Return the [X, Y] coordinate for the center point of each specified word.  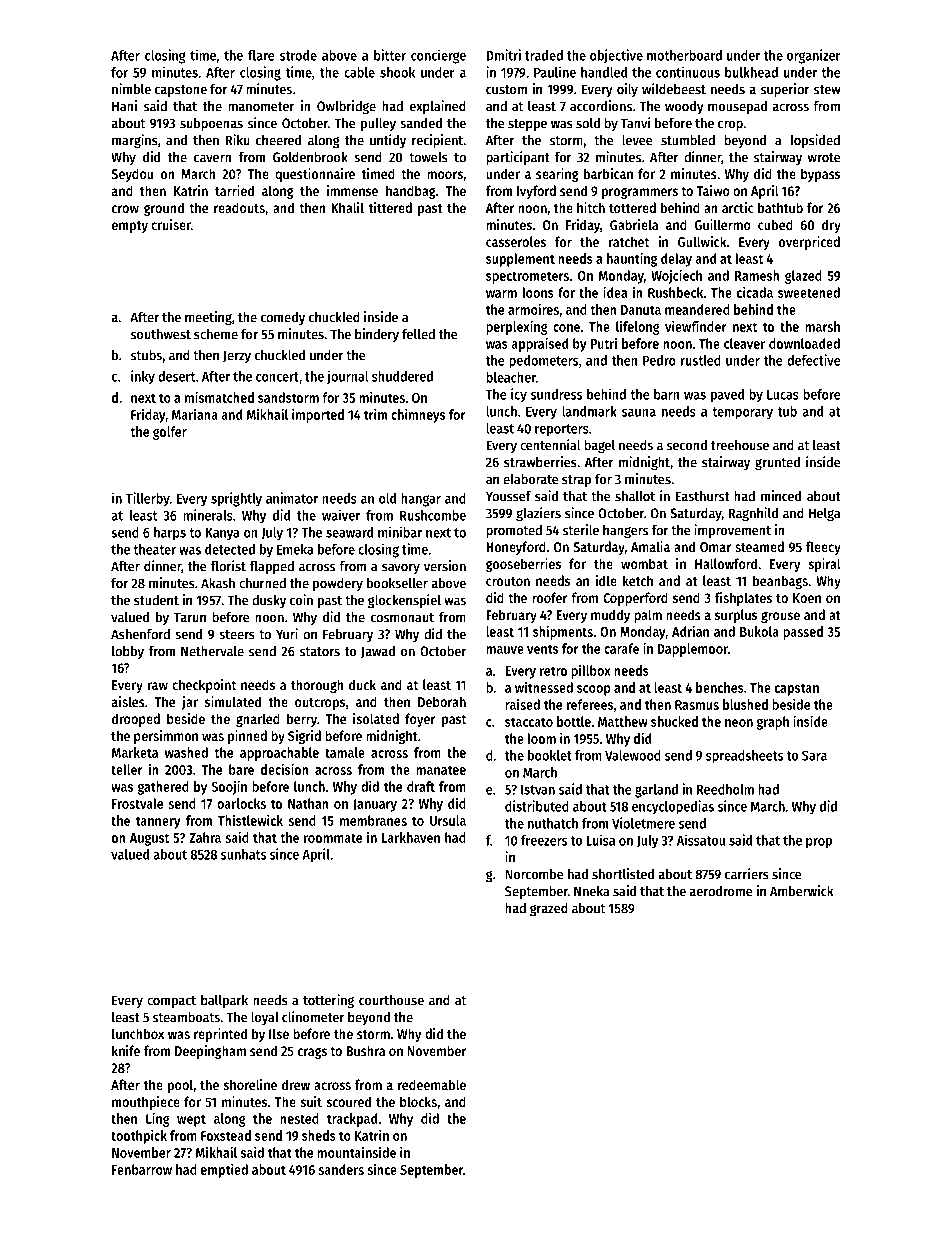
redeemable [432, 1084]
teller [127, 769]
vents [542, 649]
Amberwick [801, 891]
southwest [161, 334]
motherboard [684, 55]
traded [544, 55]
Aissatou [701, 840]
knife [126, 1050]
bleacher [511, 377]
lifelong [638, 328]
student [156, 600]
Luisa [600, 840]
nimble [131, 89]
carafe [621, 648]
